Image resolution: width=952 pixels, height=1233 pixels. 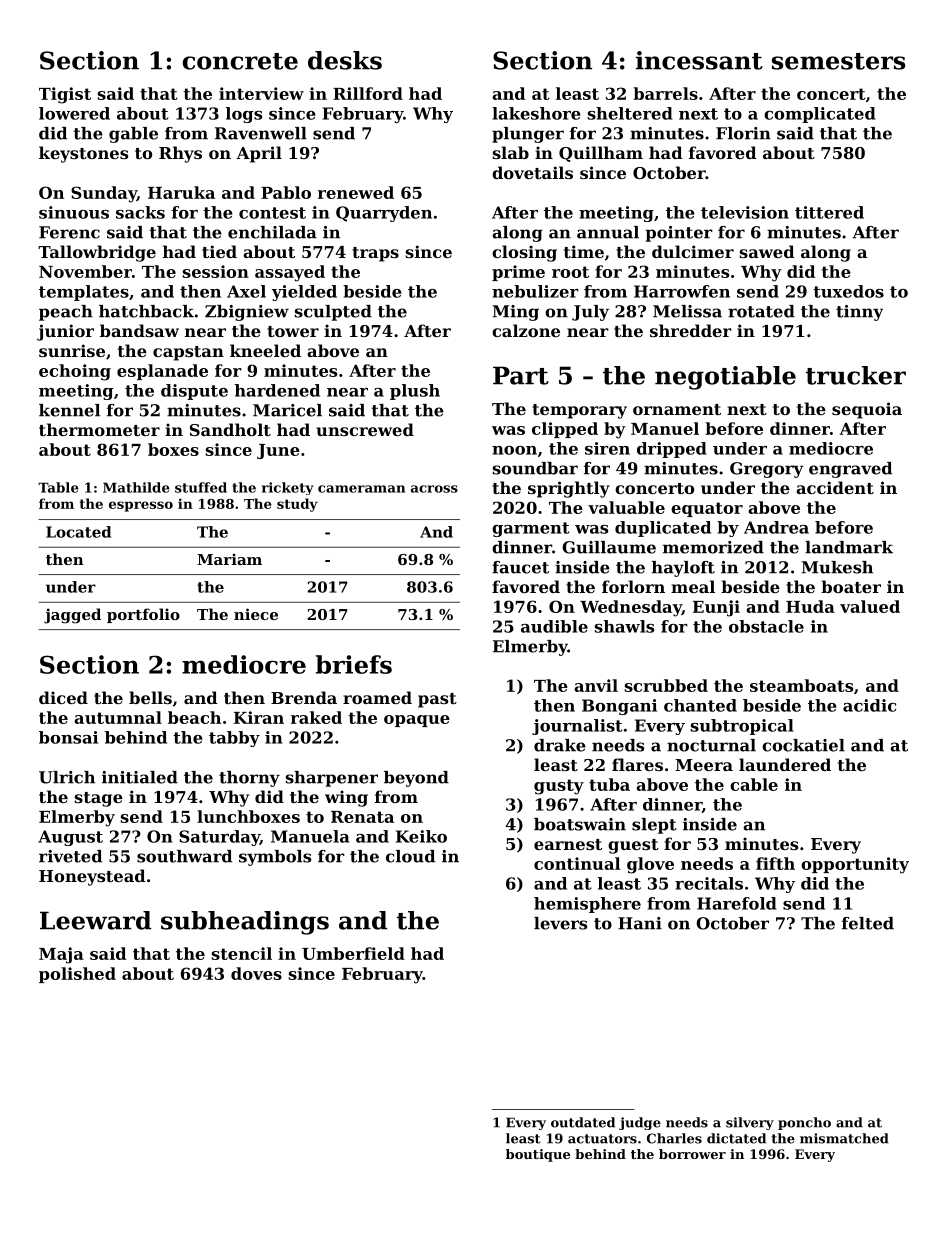 I want to click on concrete, so click(x=240, y=61).
